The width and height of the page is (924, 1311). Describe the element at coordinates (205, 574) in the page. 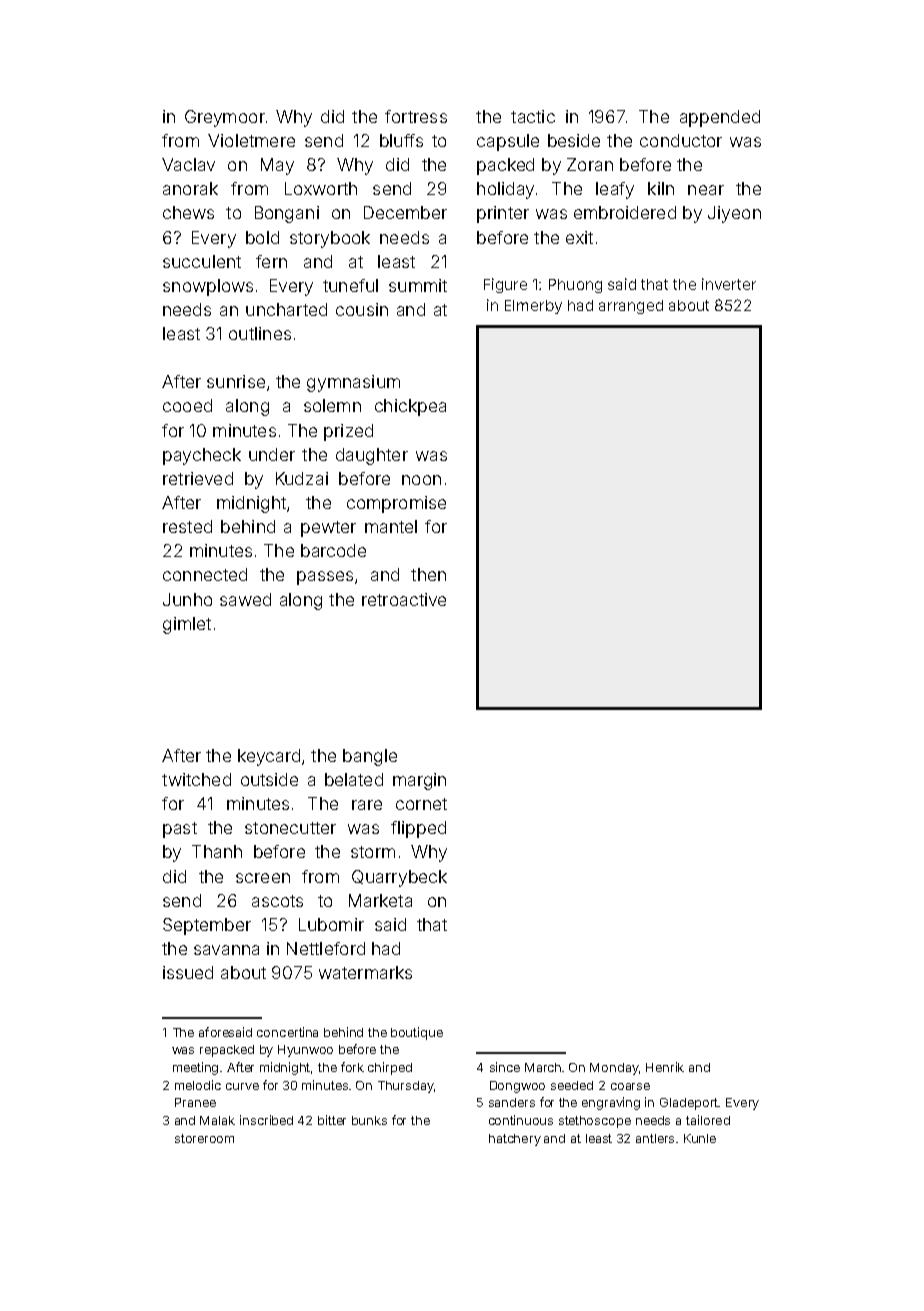

I see `connected` at that location.
